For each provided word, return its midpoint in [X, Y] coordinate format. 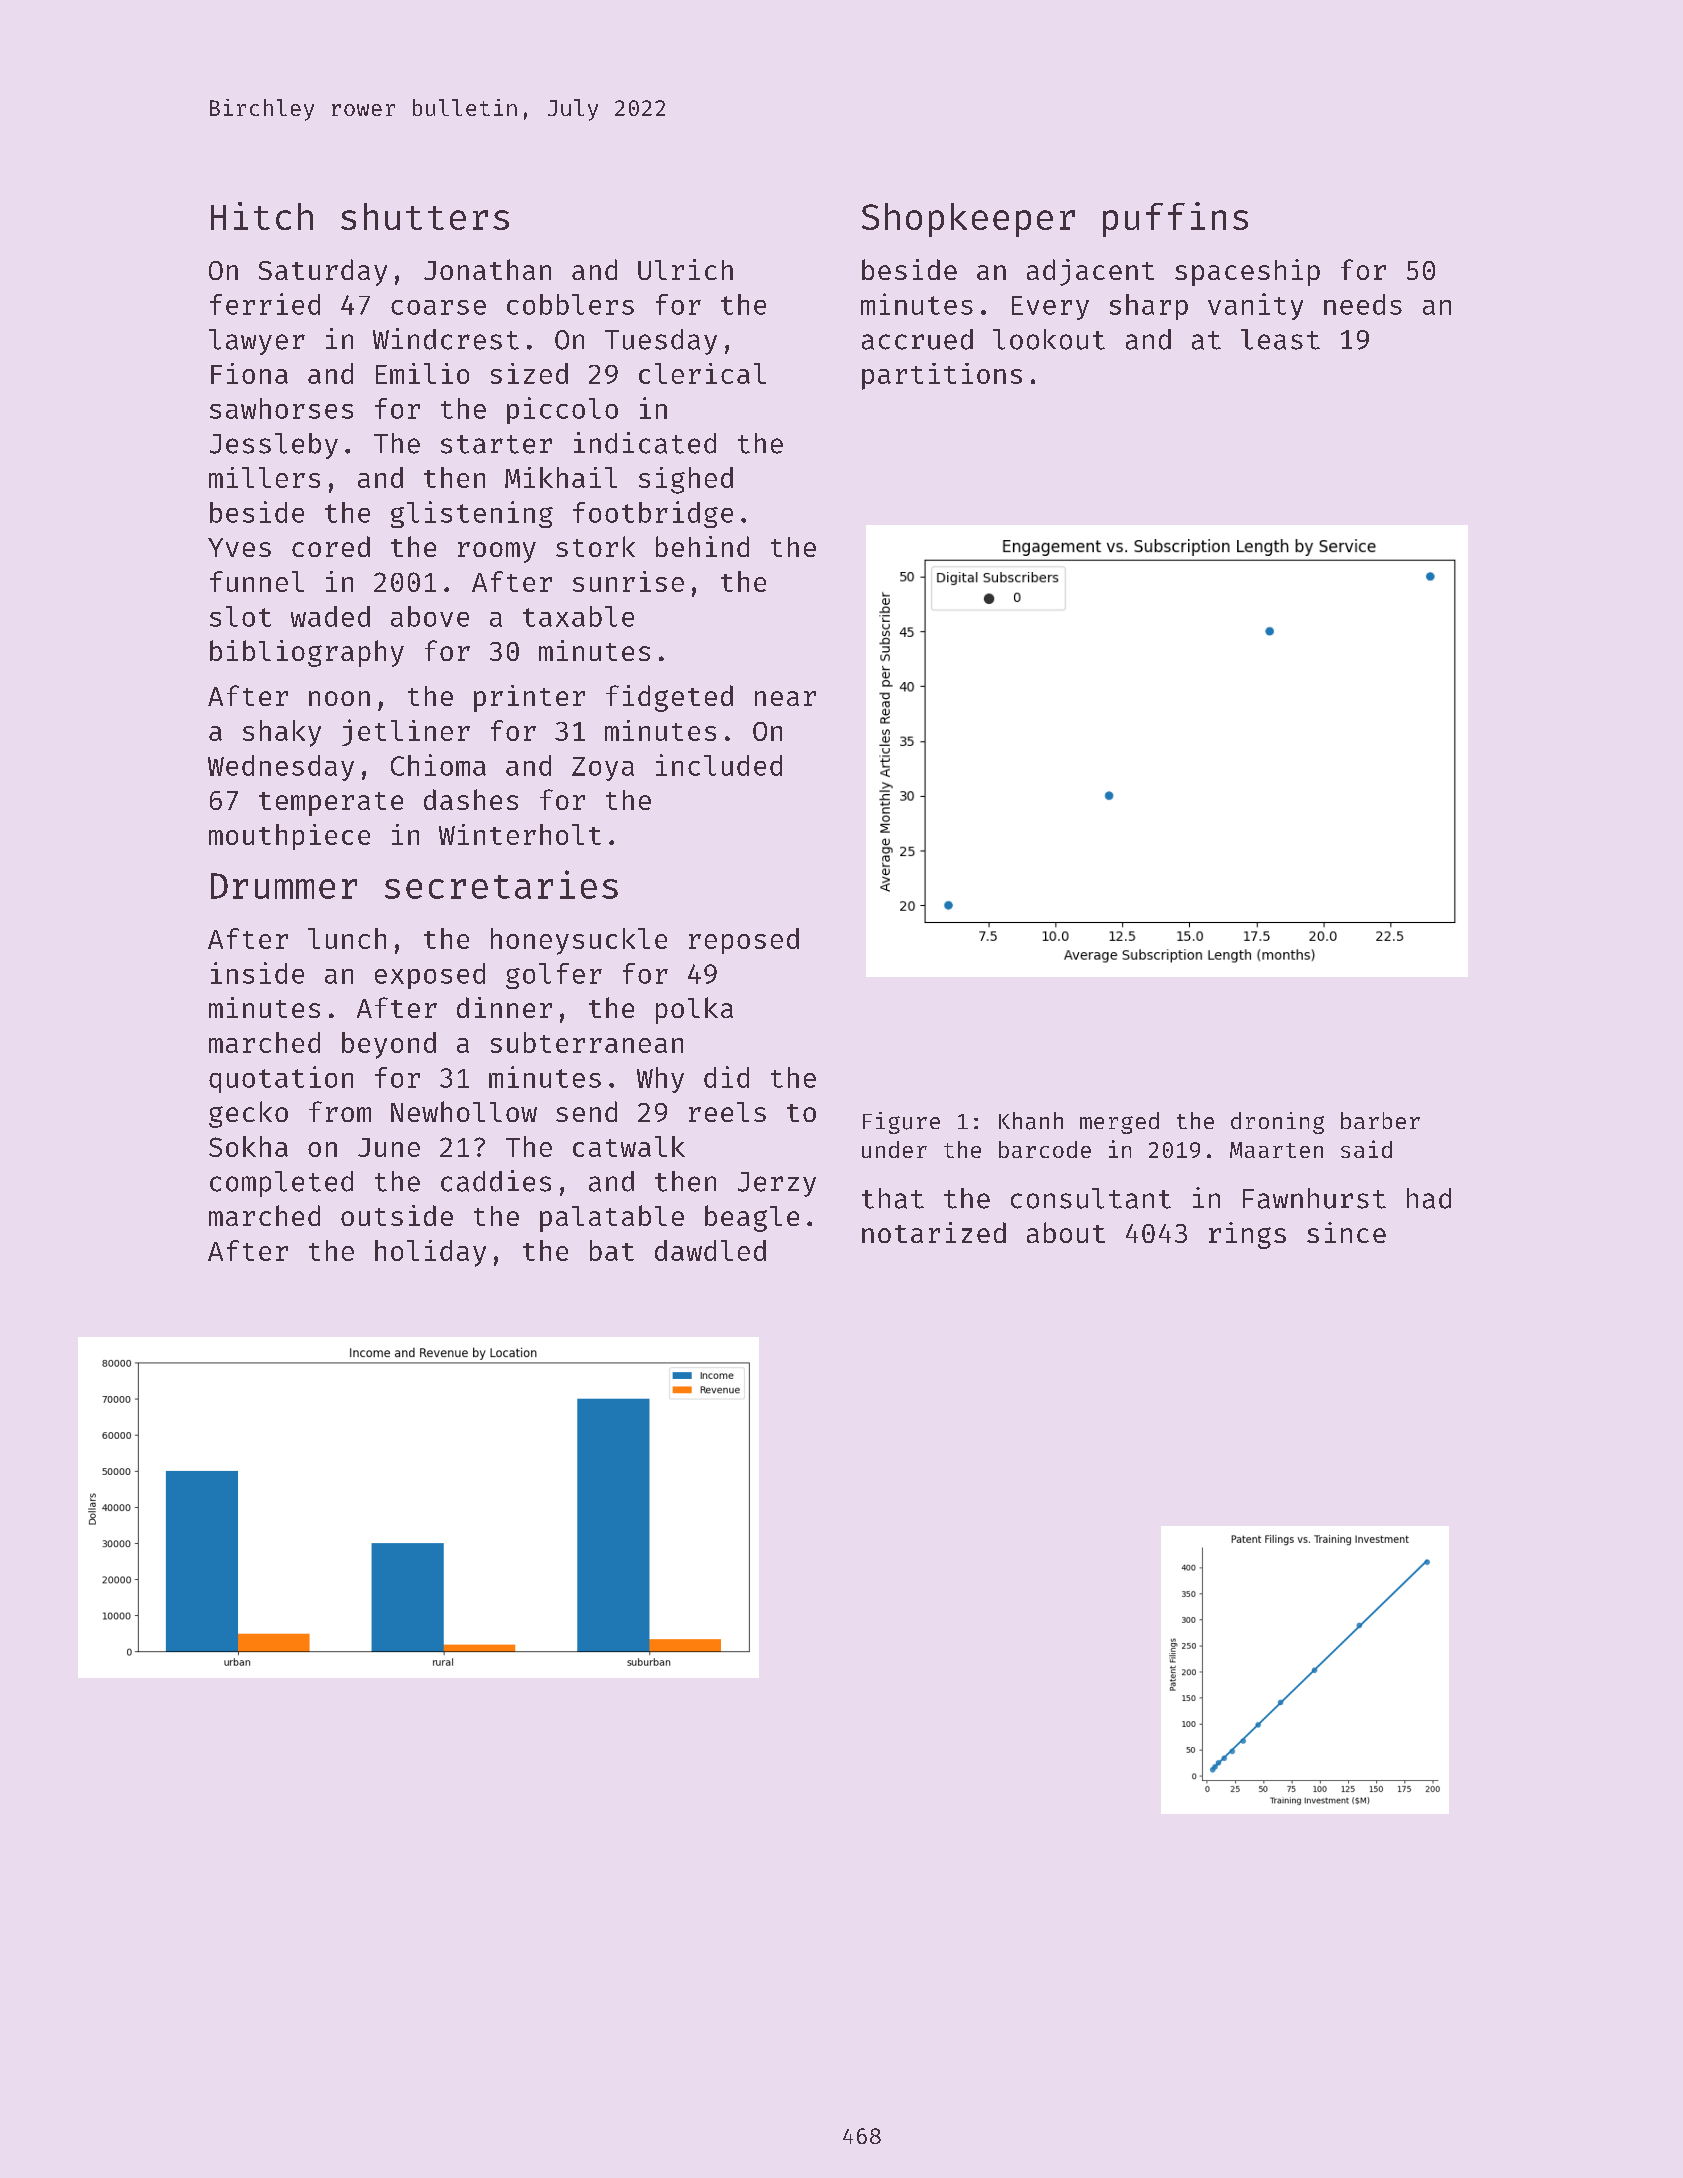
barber [1380, 1120]
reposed [744, 941]
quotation [281, 1079]
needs [1363, 304]
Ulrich [685, 269]
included [719, 765]
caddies [496, 1181]
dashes [471, 799]
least [1280, 339]
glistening [472, 514]
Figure [901, 1123]
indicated [645, 443]
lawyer [257, 342]
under [894, 1149]
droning [1277, 1123]
